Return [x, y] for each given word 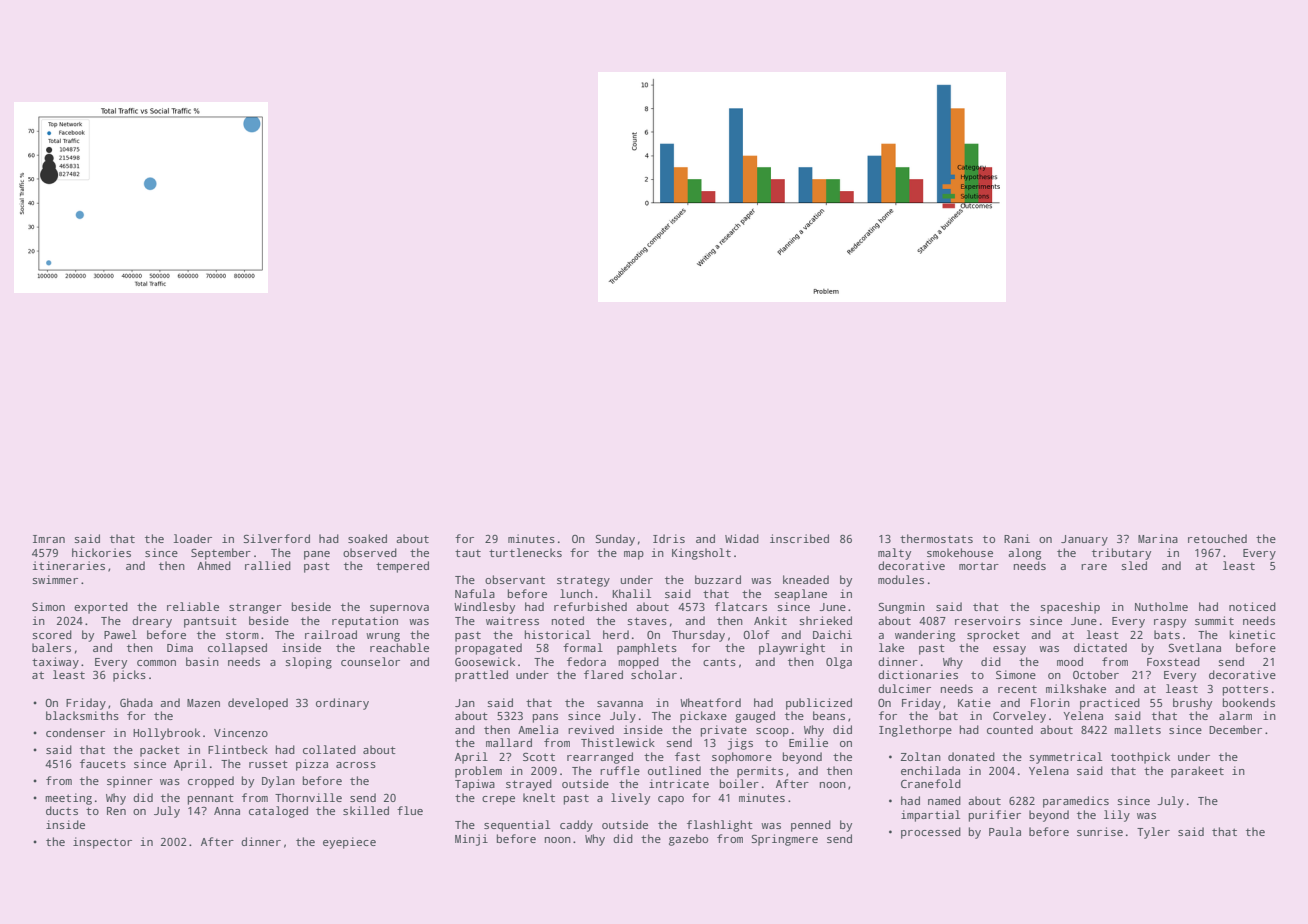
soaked [367, 538]
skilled [366, 810]
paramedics [1076, 802]
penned [811, 826]
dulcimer [904, 688]
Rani [1017, 538]
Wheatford [710, 702]
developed [258, 704]
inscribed [799, 538]
